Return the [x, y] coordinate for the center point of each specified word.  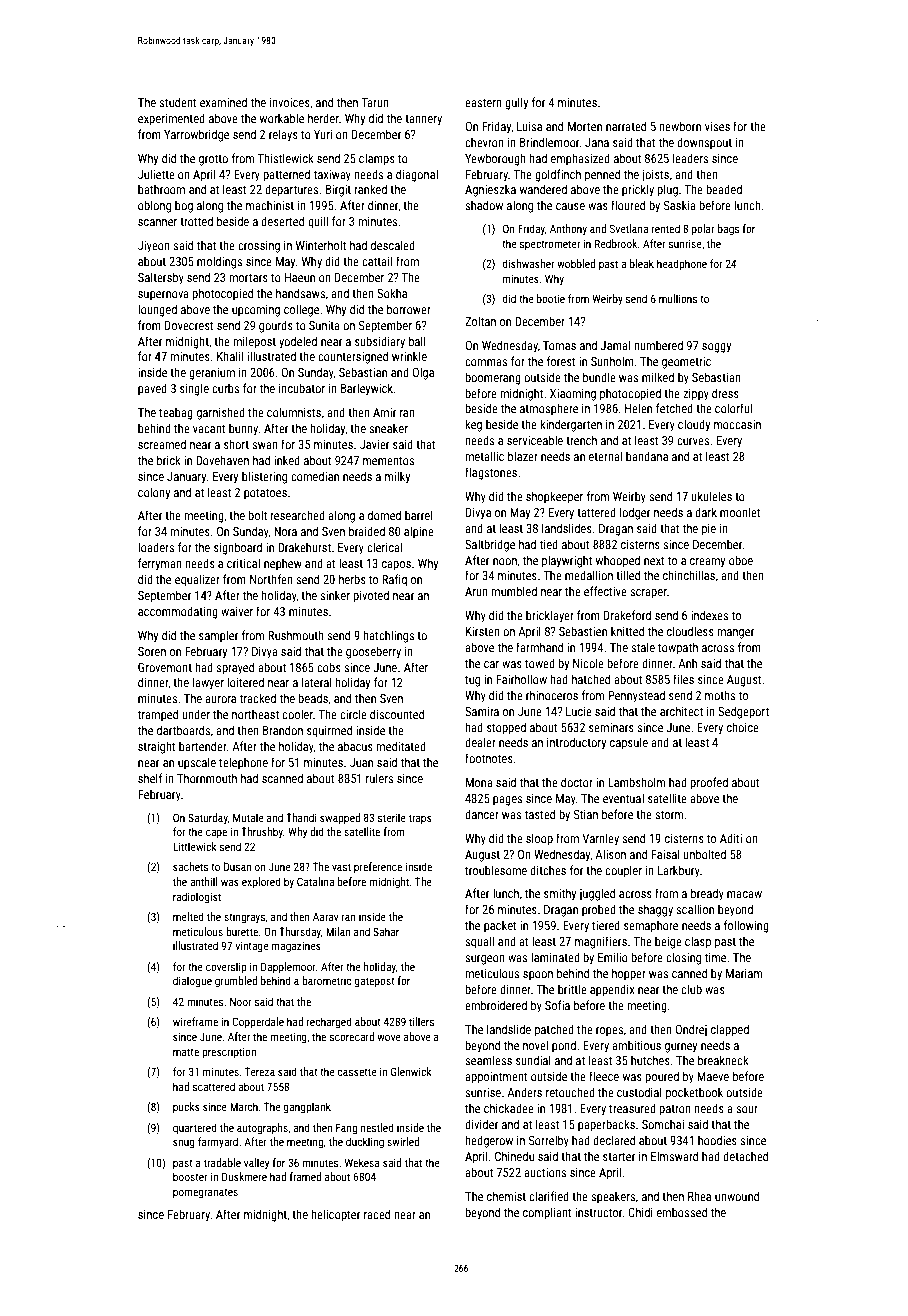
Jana [597, 142]
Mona [479, 782]
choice [743, 727]
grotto [213, 160]
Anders [524, 1092]
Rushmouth [296, 635]
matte [186, 1052]
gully [516, 103]
